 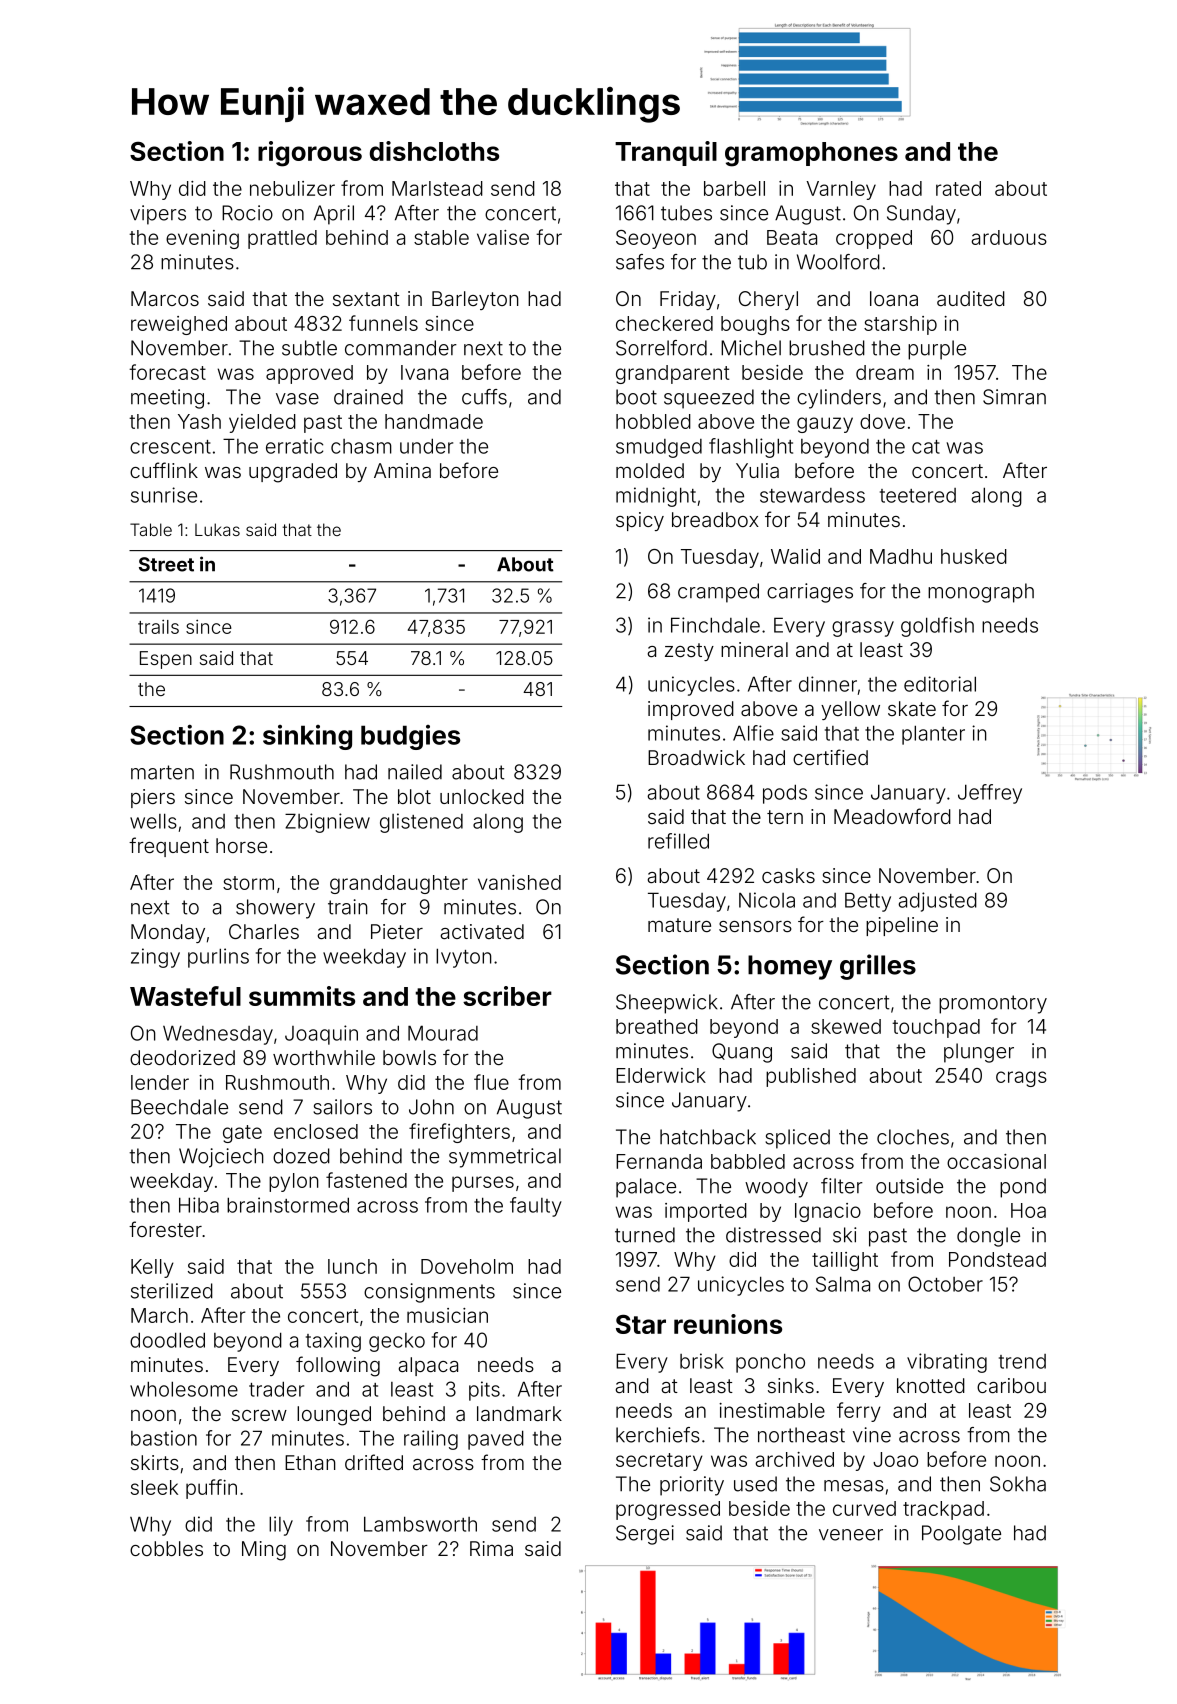 What do you see at coordinates (310, 154) in the page?
I see `rigorous` at bounding box center [310, 154].
